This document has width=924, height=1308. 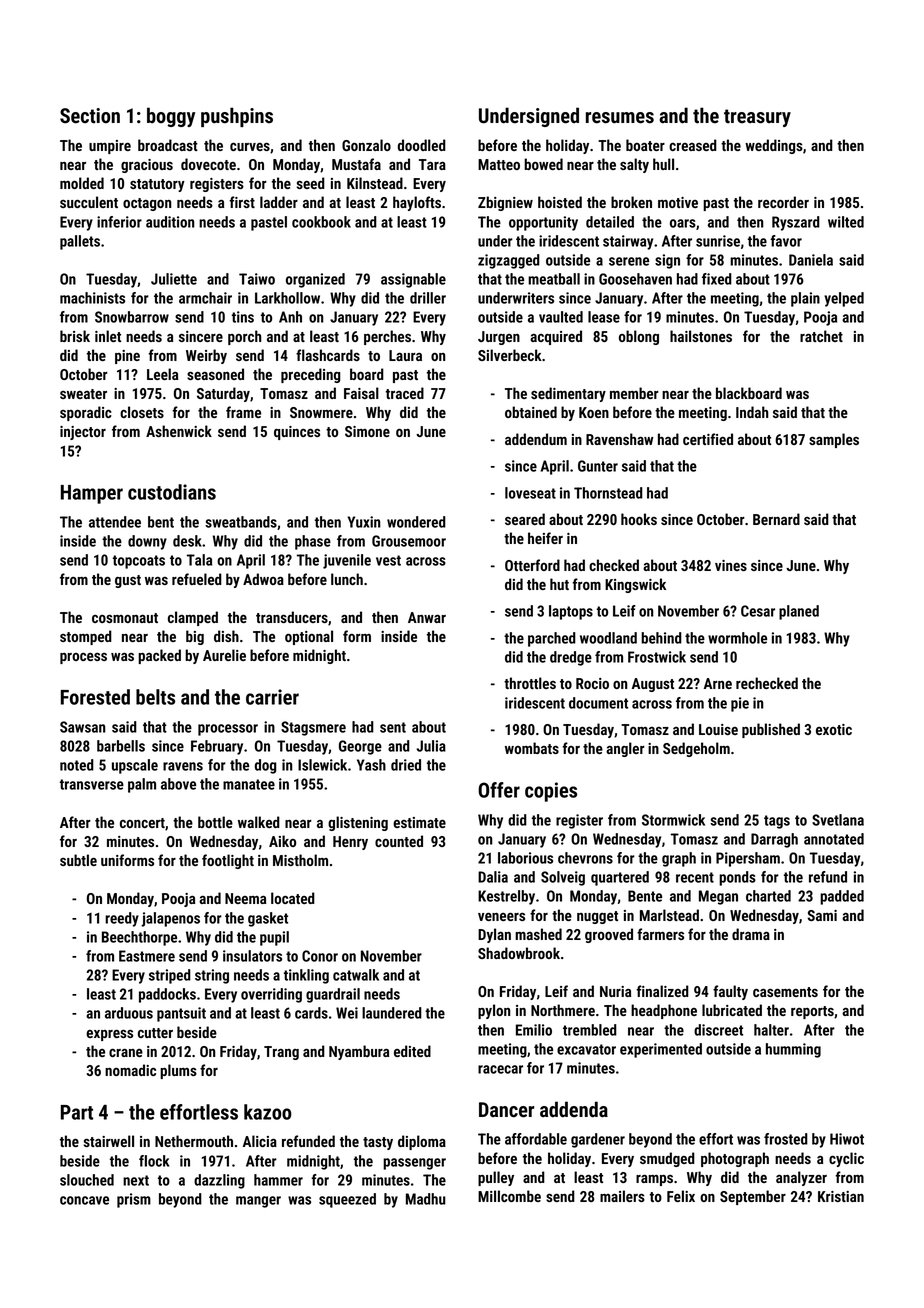 What do you see at coordinates (90, 116) in the document?
I see `Section` at bounding box center [90, 116].
